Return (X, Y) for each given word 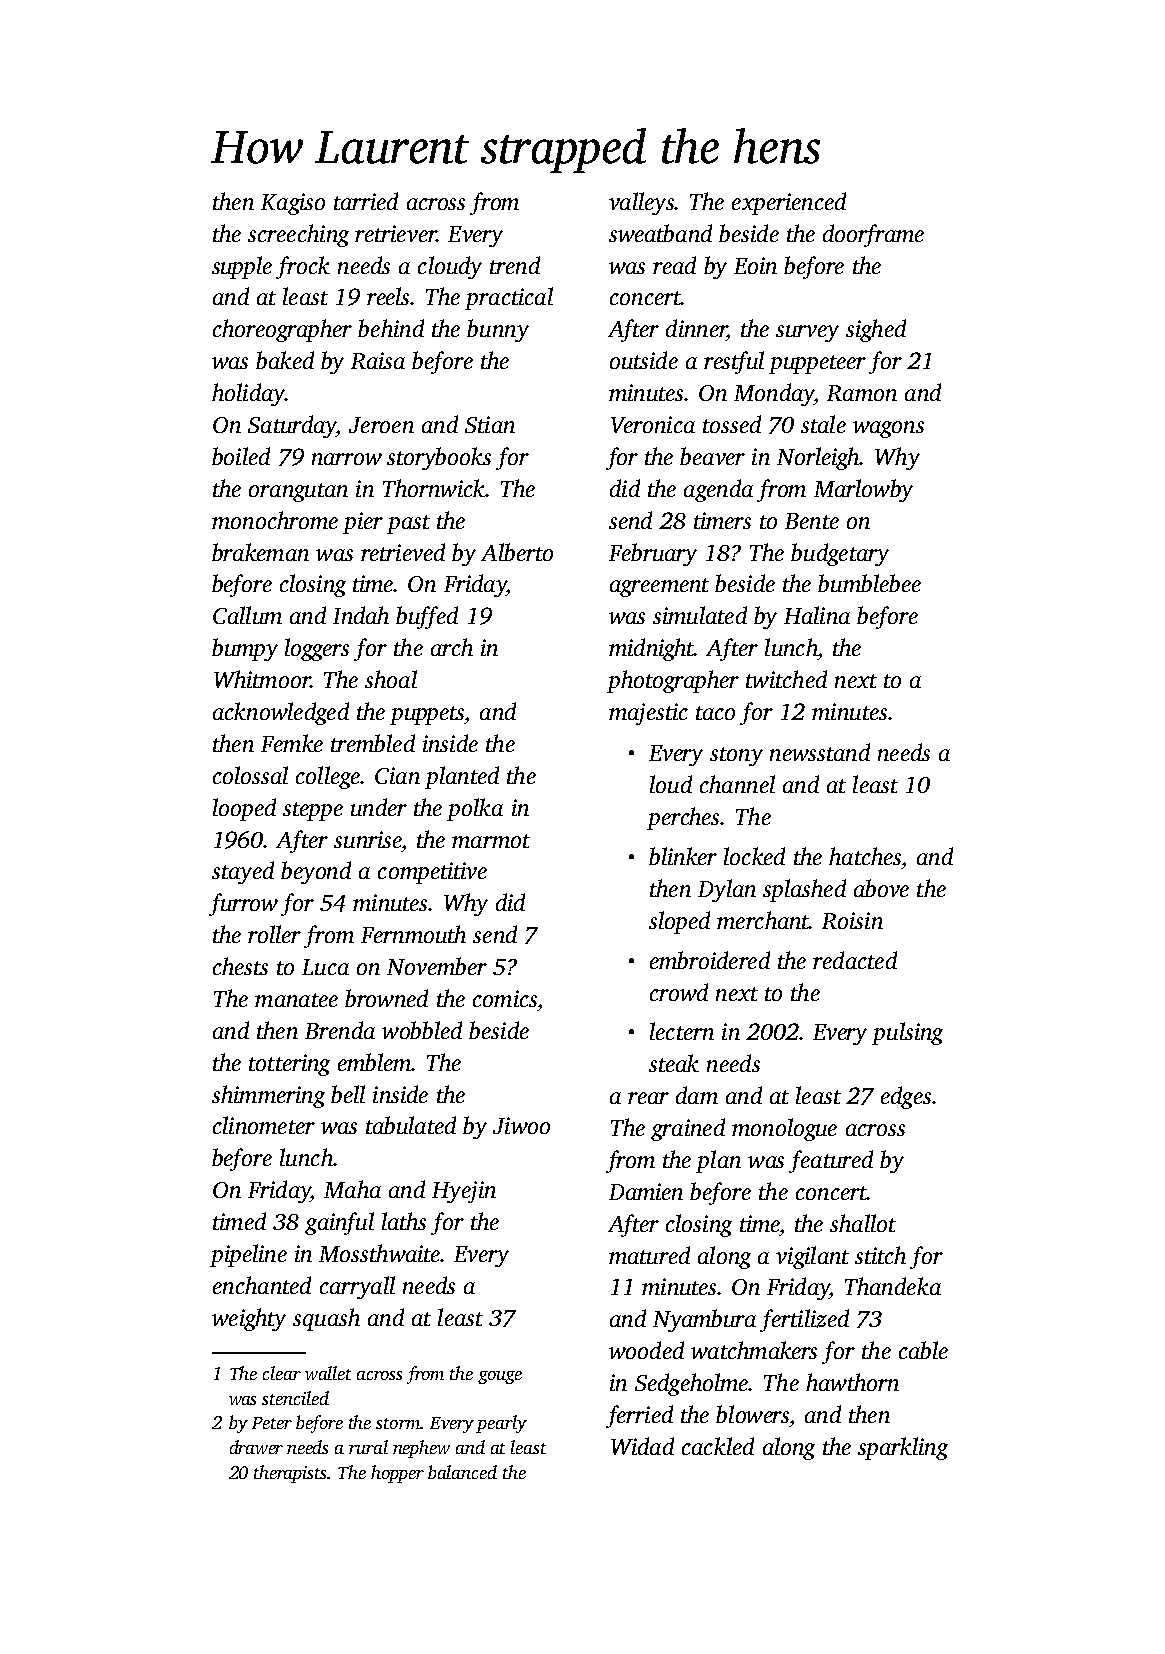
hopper (397, 1474)
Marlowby (863, 490)
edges (906, 1097)
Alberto (517, 552)
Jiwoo (521, 1125)
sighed (876, 330)
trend (515, 265)
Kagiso (293, 204)
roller (274, 934)
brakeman (260, 552)
